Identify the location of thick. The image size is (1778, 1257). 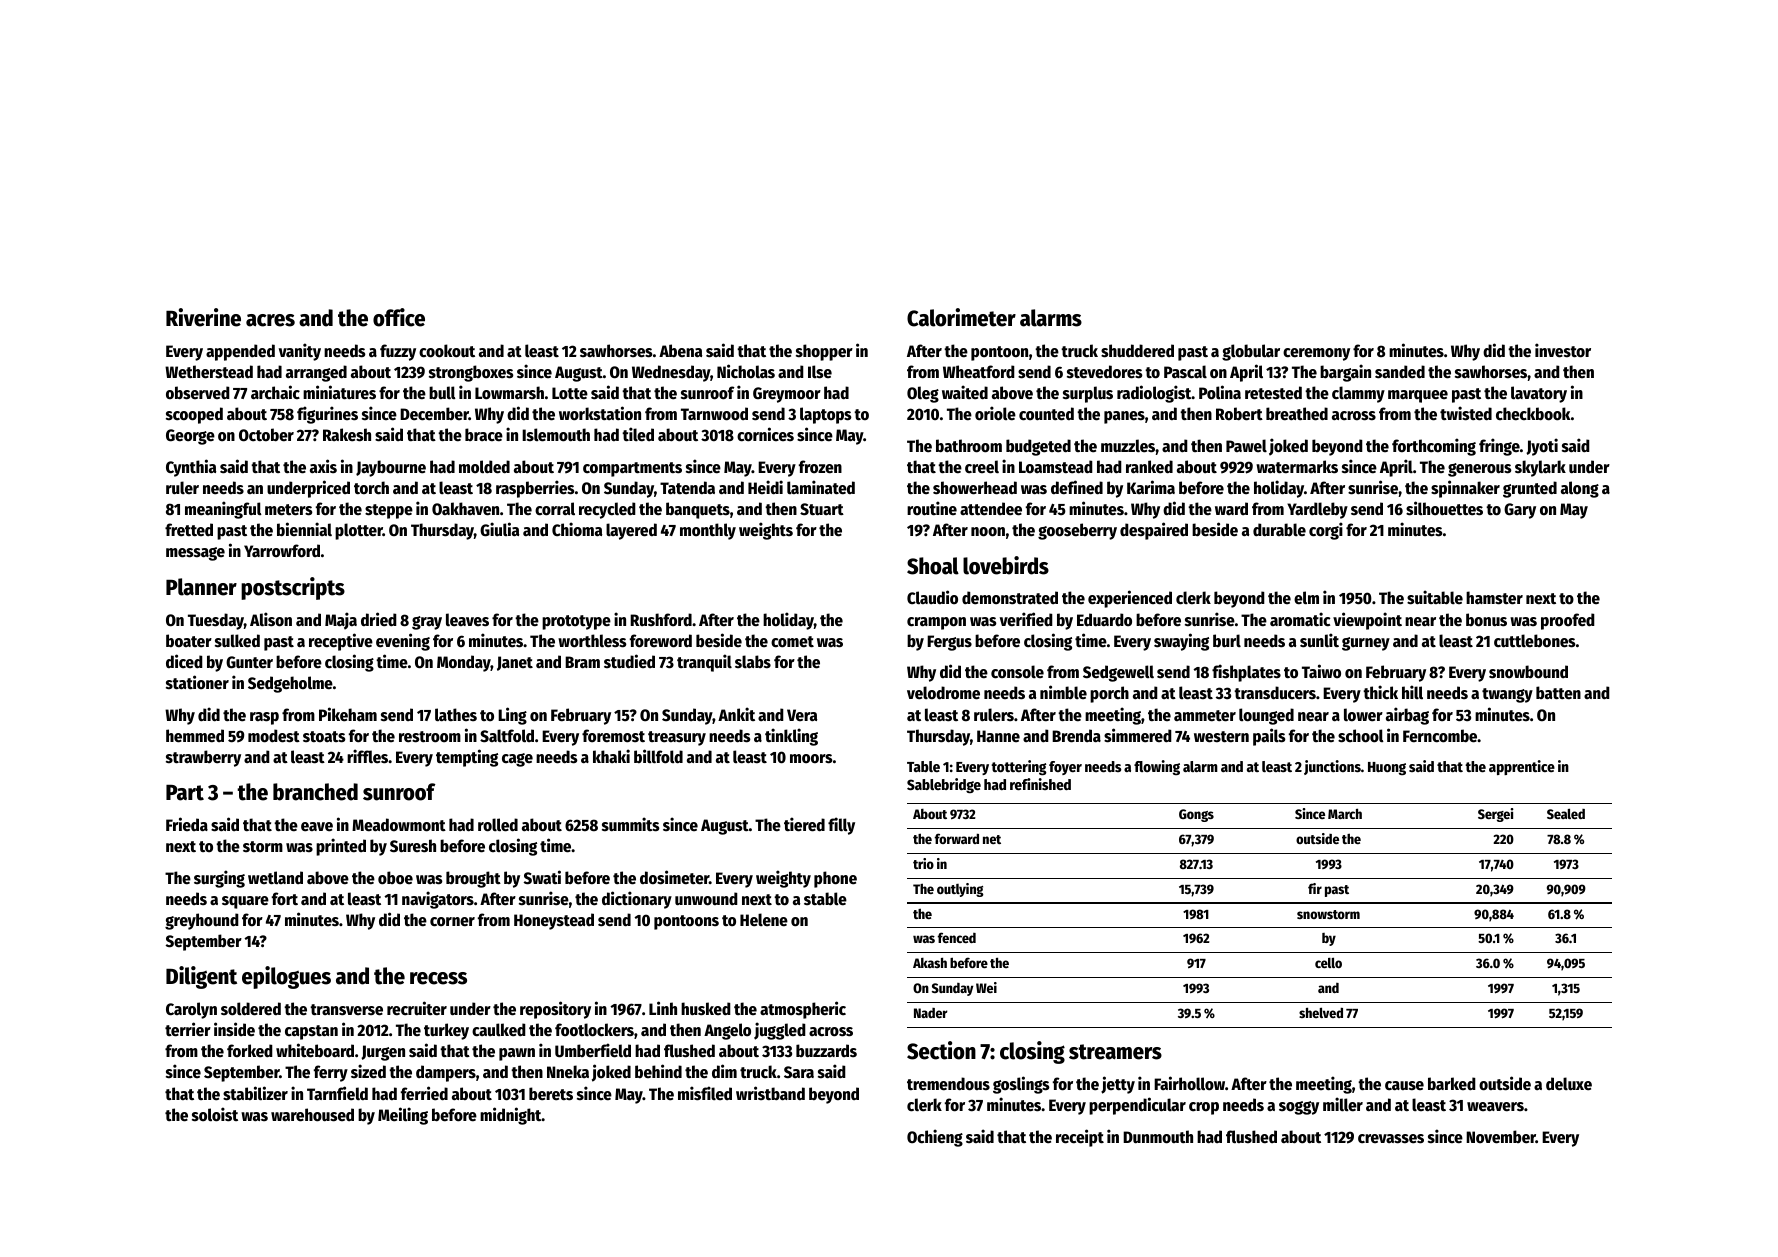
(1380, 692).
